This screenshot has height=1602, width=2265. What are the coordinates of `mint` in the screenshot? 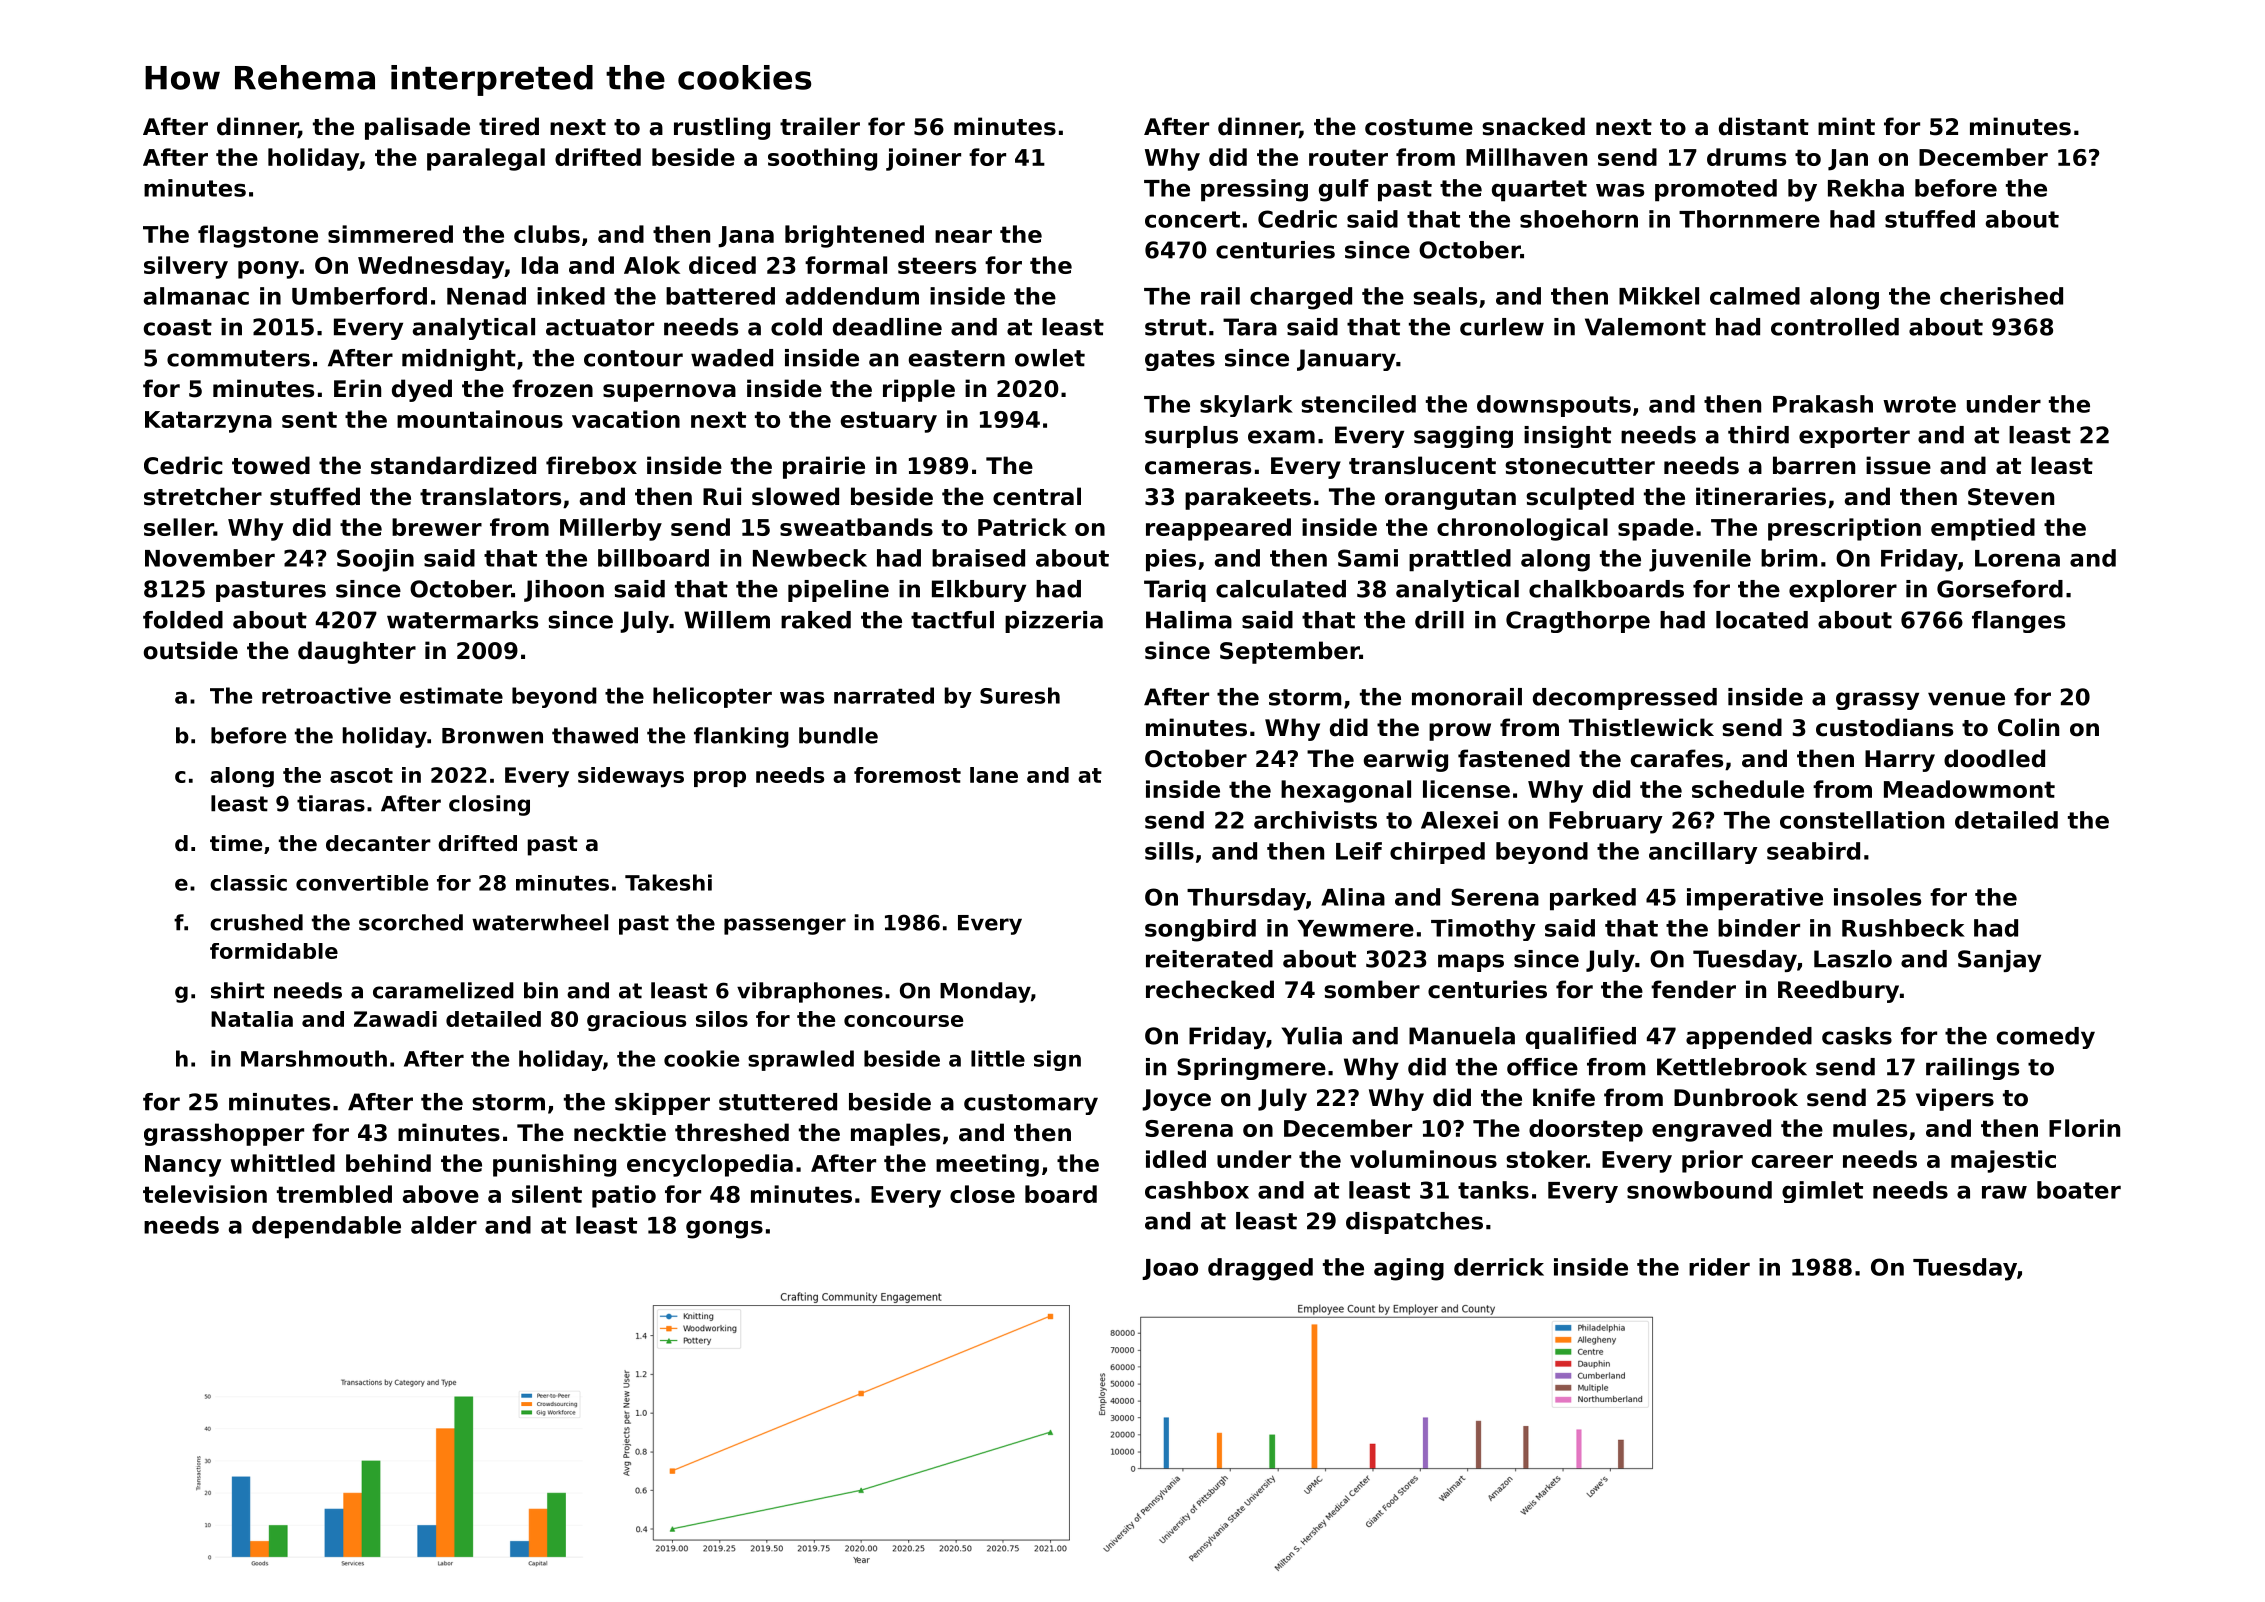 It's located at (1846, 126).
